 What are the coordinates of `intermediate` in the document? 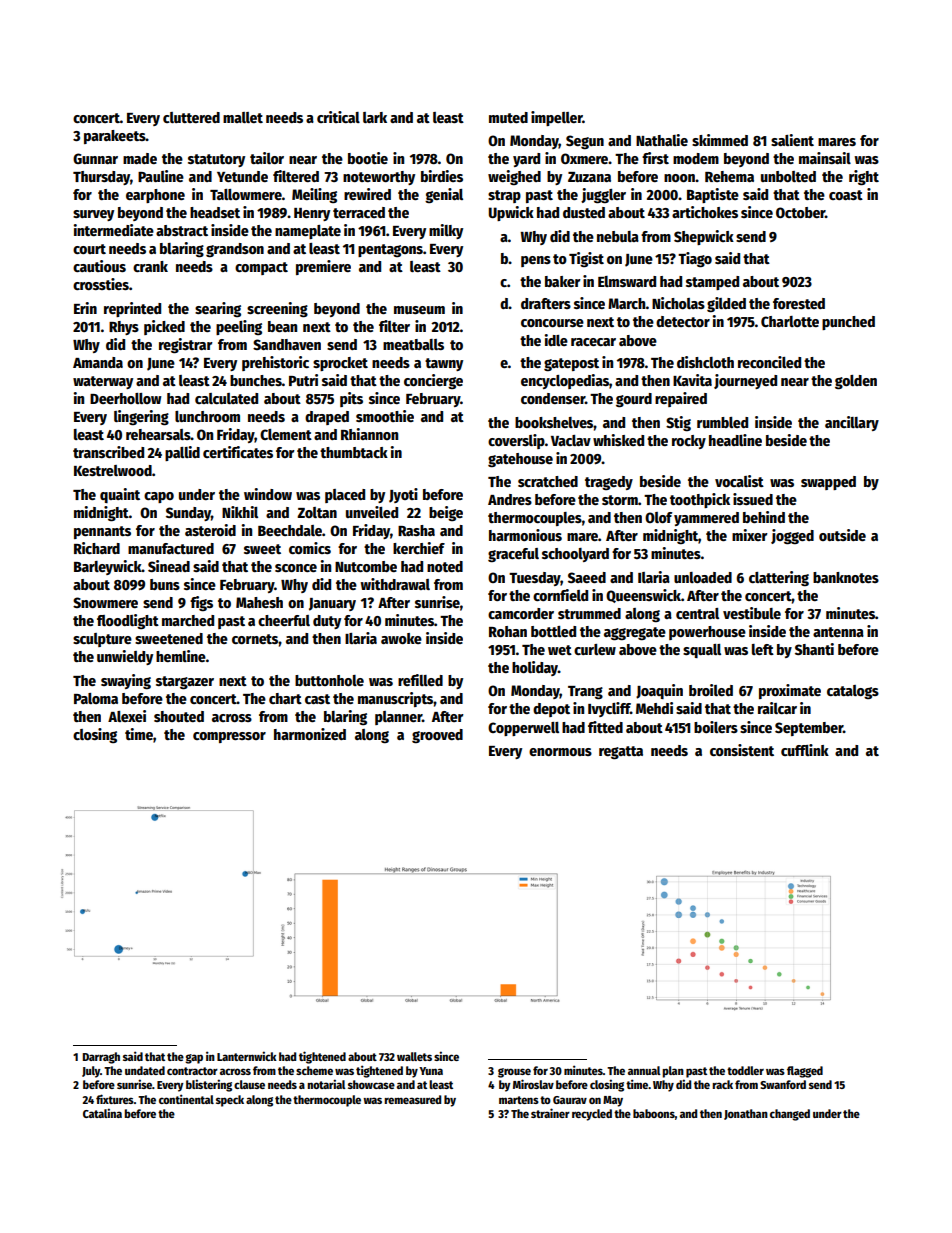 It's located at (113, 230).
